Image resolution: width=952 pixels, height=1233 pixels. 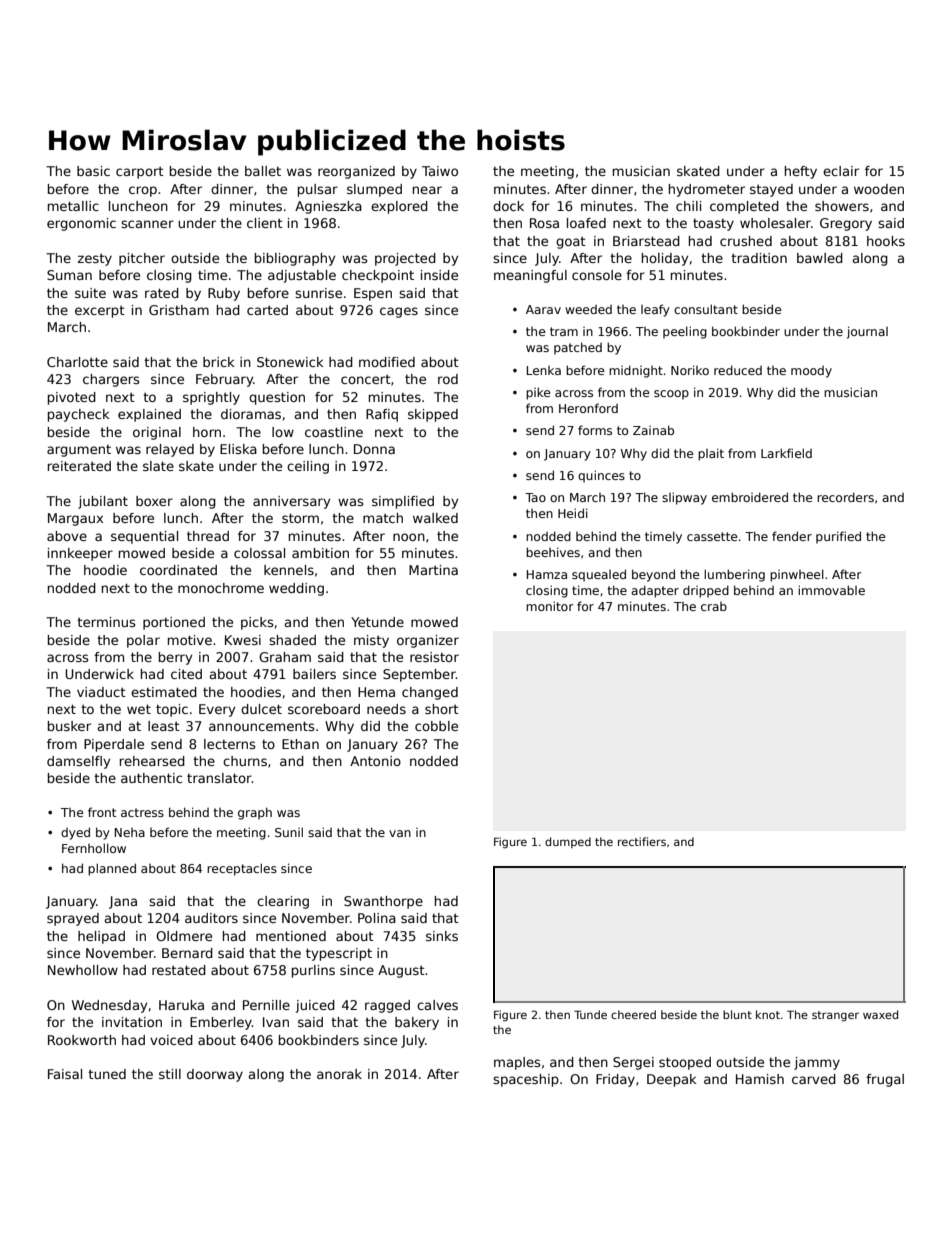 What do you see at coordinates (170, 1074) in the page?
I see `still` at bounding box center [170, 1074].
